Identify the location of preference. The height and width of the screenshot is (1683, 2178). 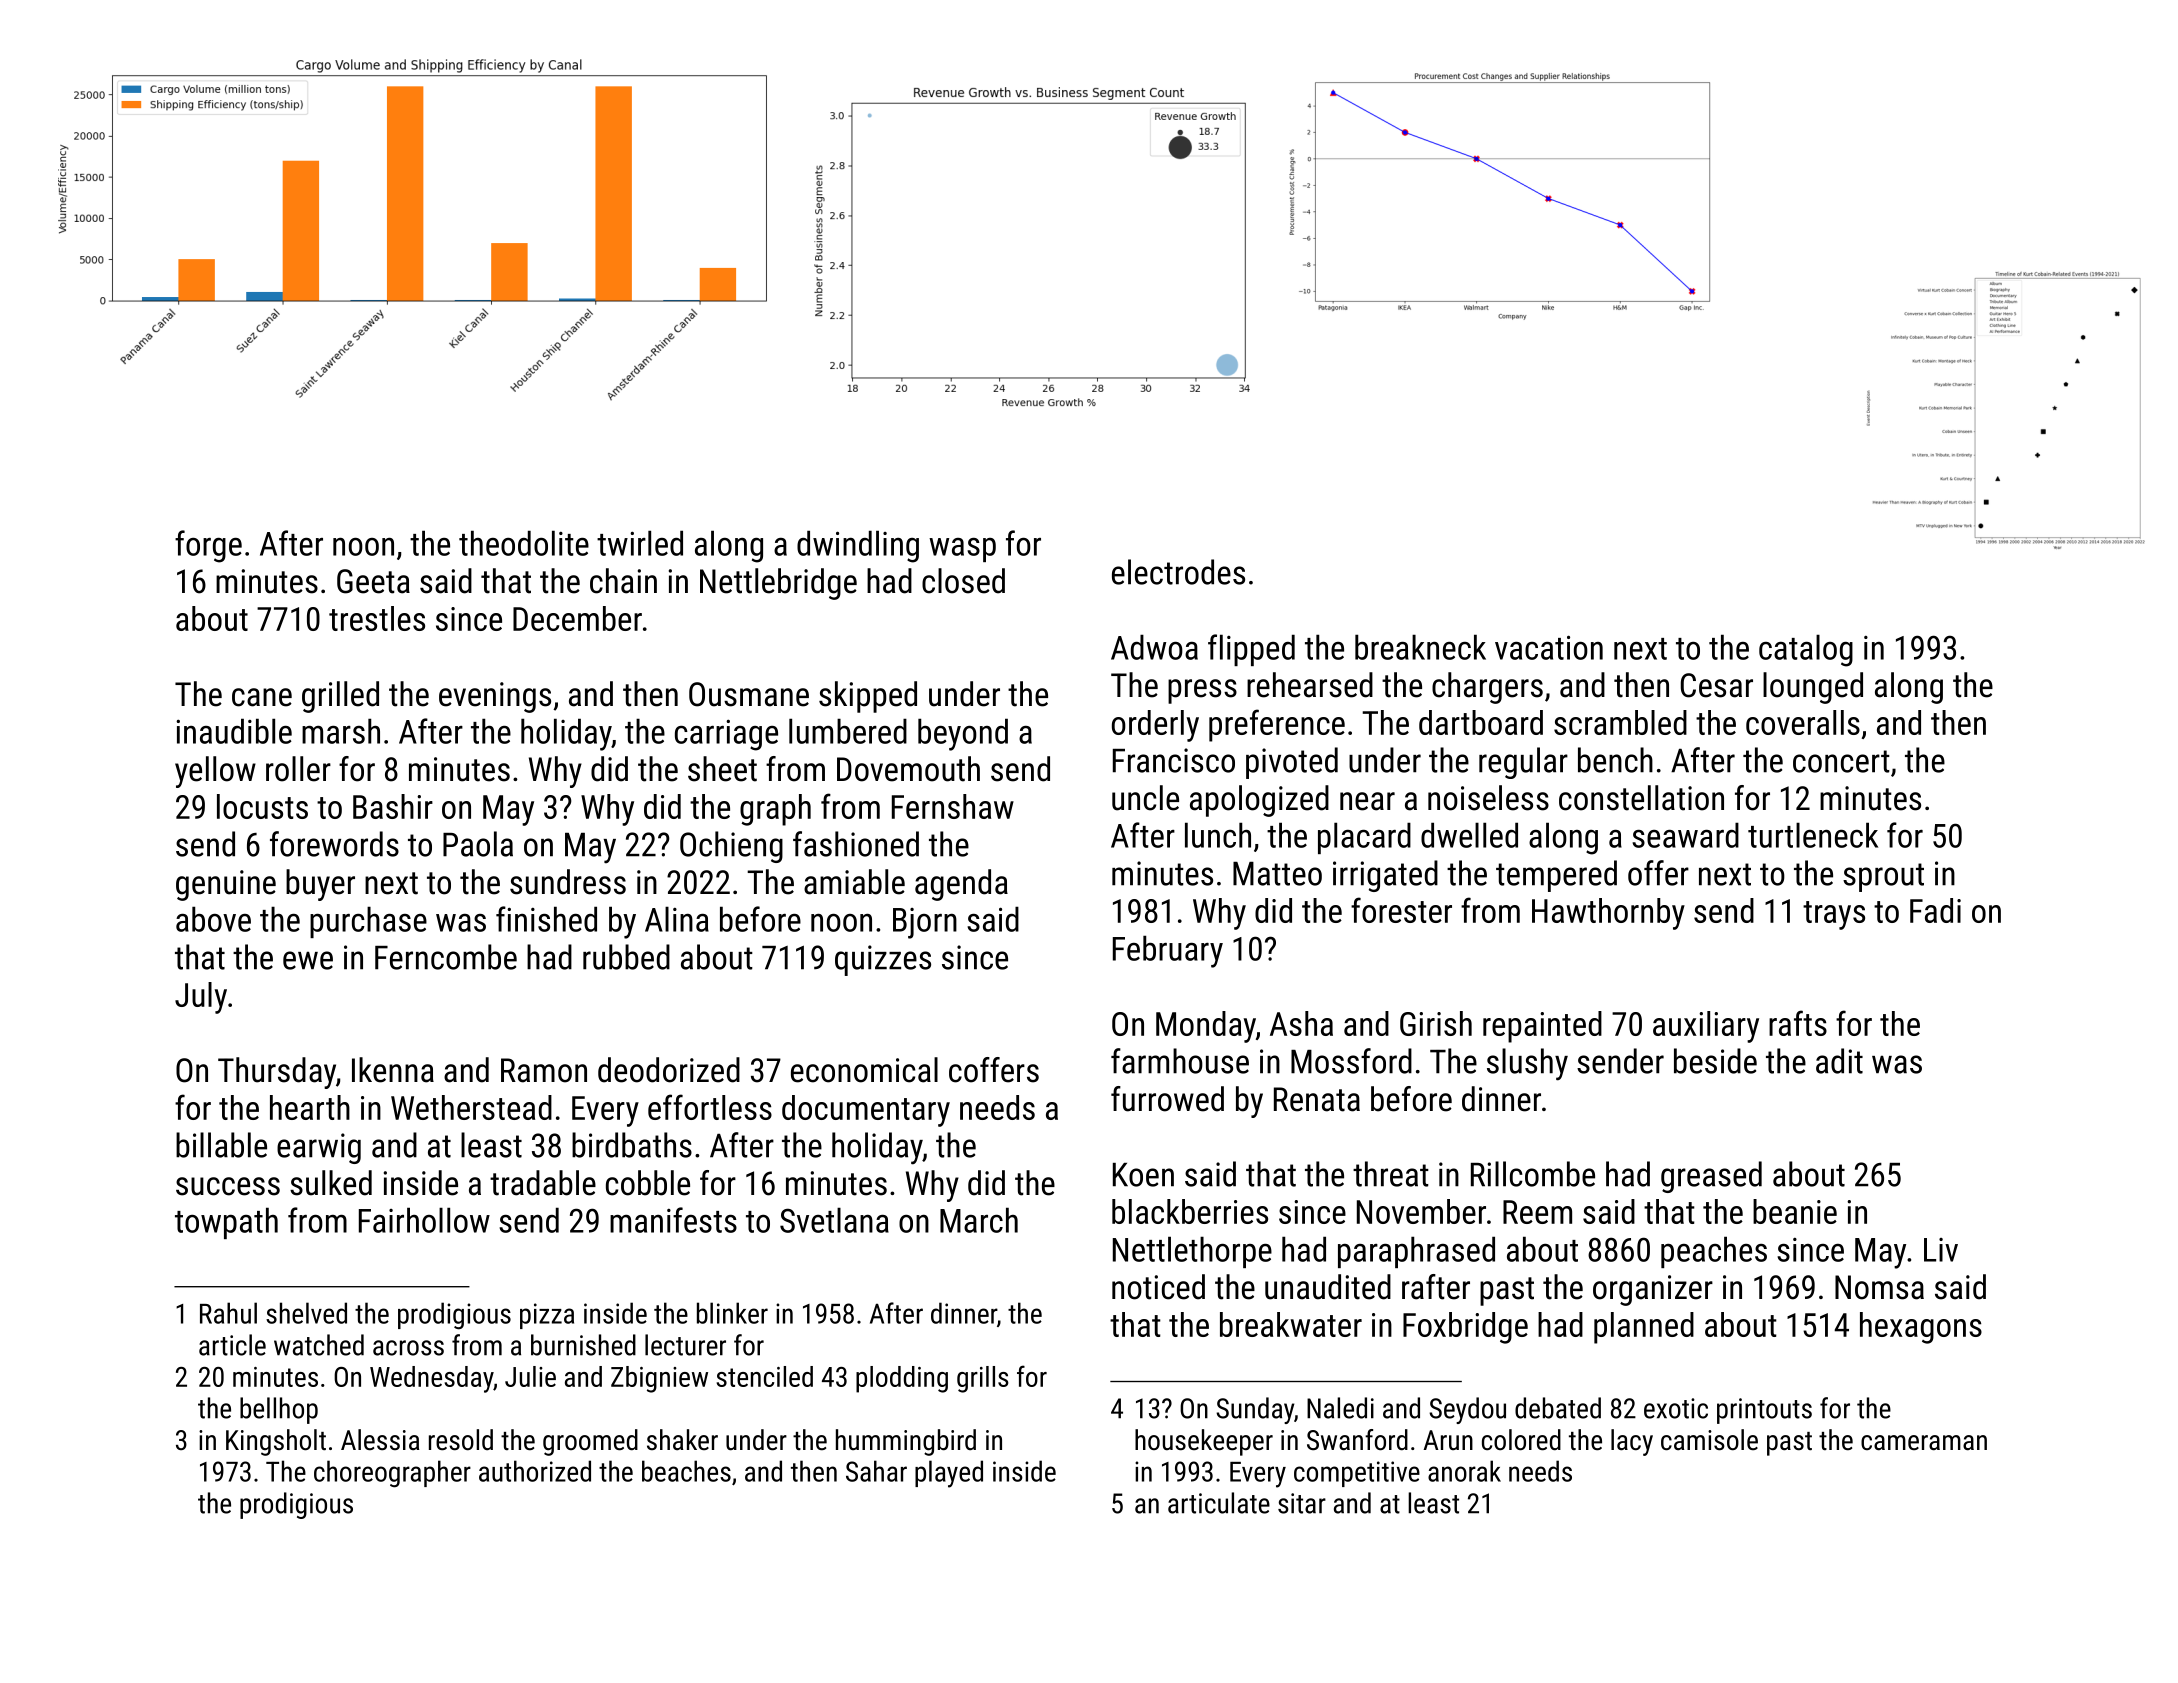
(1277, 725).
